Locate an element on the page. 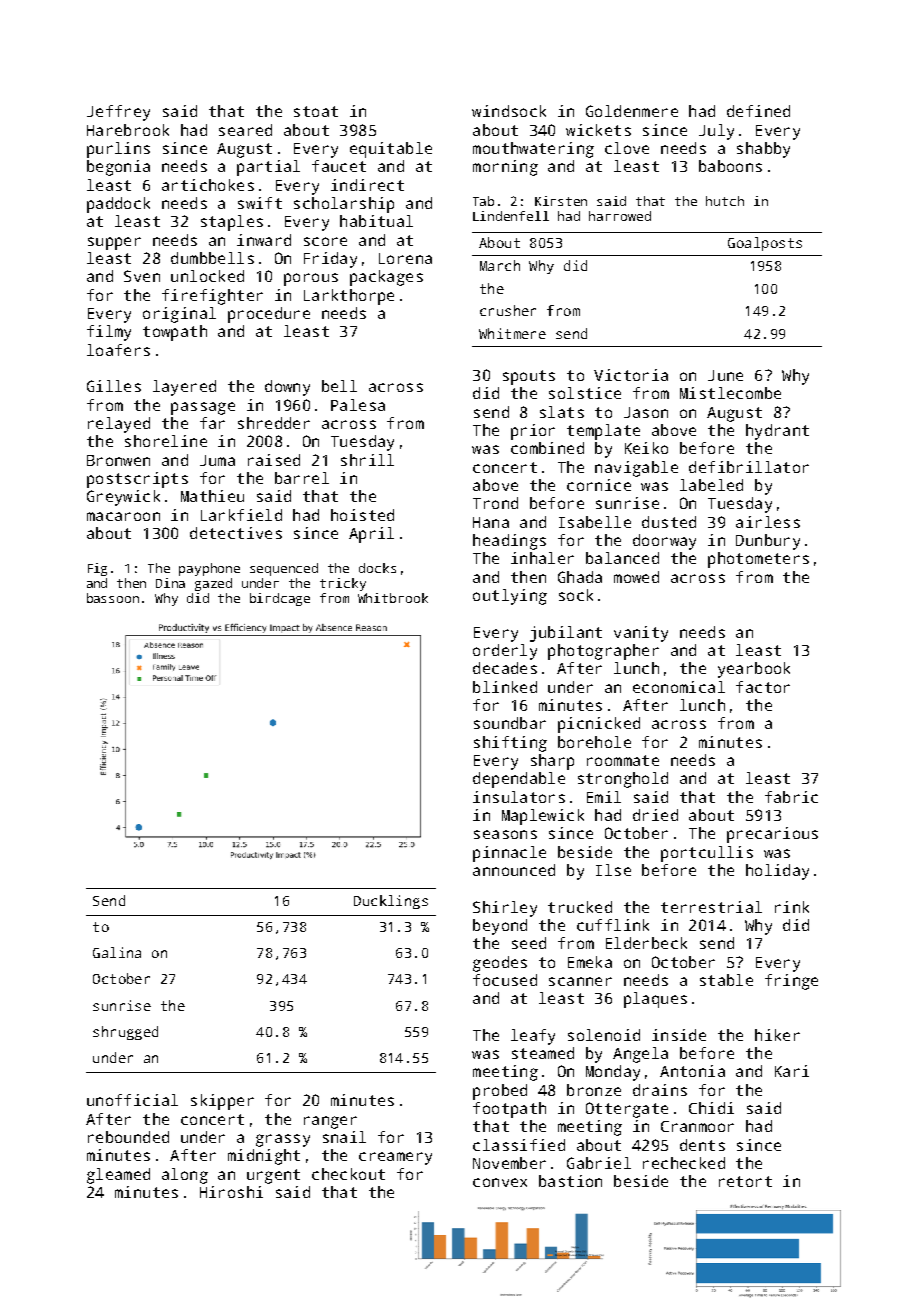  seared is located at coordinates (245, 130).
